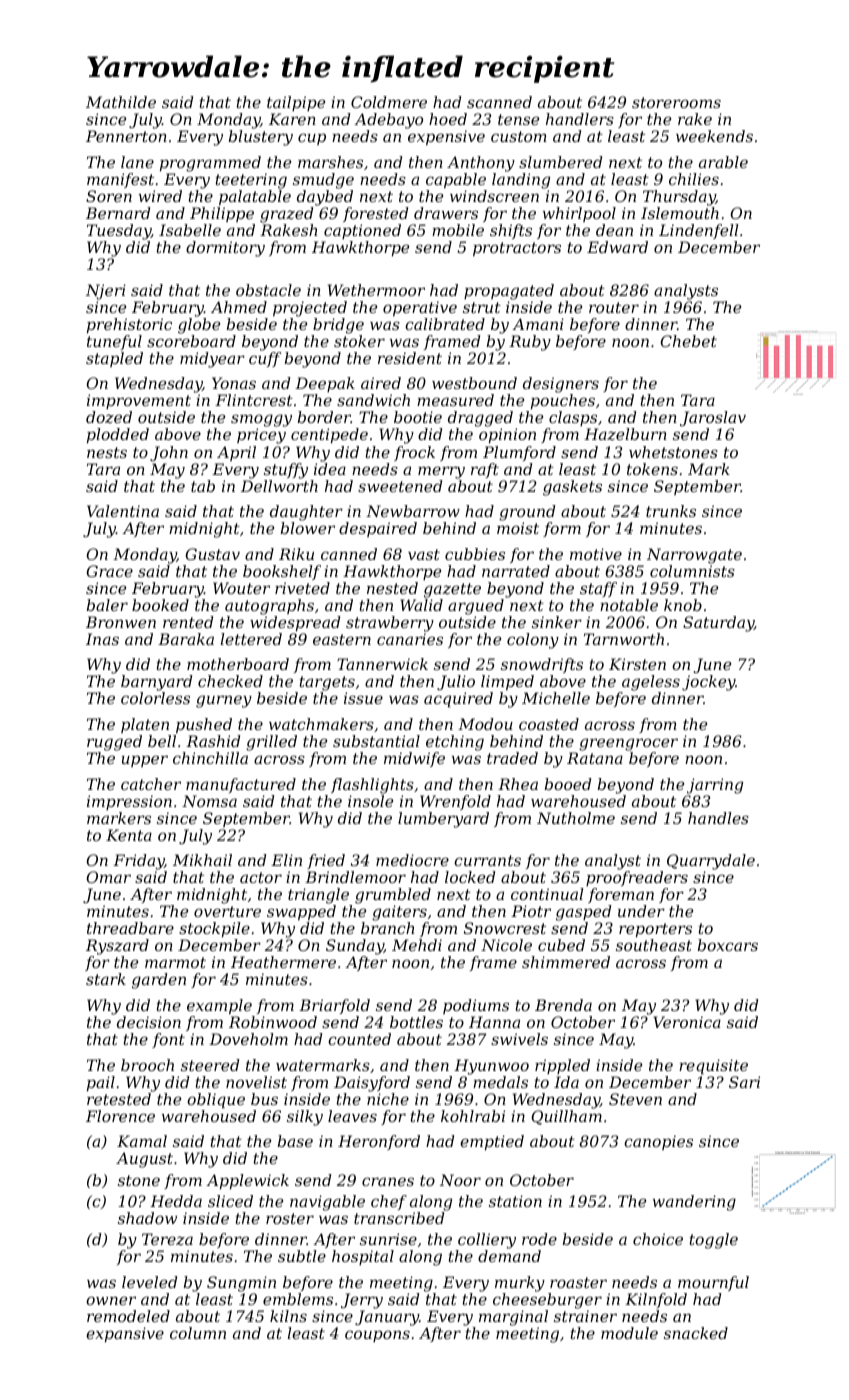 The image size is (849, 1400). Describe the element at coordinates (518, 119) in the screenshot. I see `tense` at that location.
